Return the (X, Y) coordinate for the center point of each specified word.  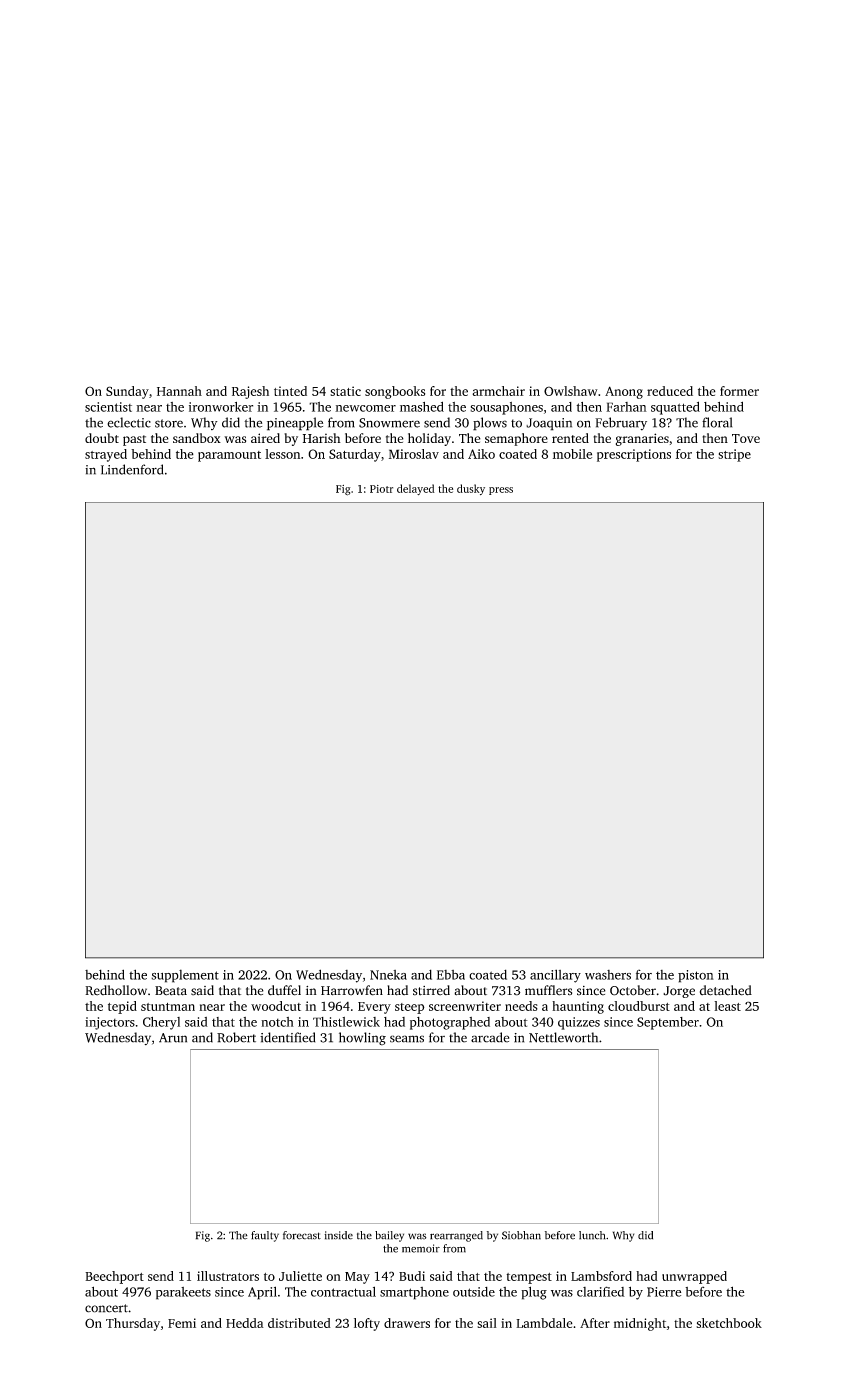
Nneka (388, 975)
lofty (367, 1324)
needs (521, 1006)
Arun (173, 1038)
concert (106, 1308)
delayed (416, 489)
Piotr (381, 489)
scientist (108, 407)
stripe (734, 455)
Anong (624, 392)
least (727, 1006)
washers (608, 975)
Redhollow (116, 990)
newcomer (365, 408)
